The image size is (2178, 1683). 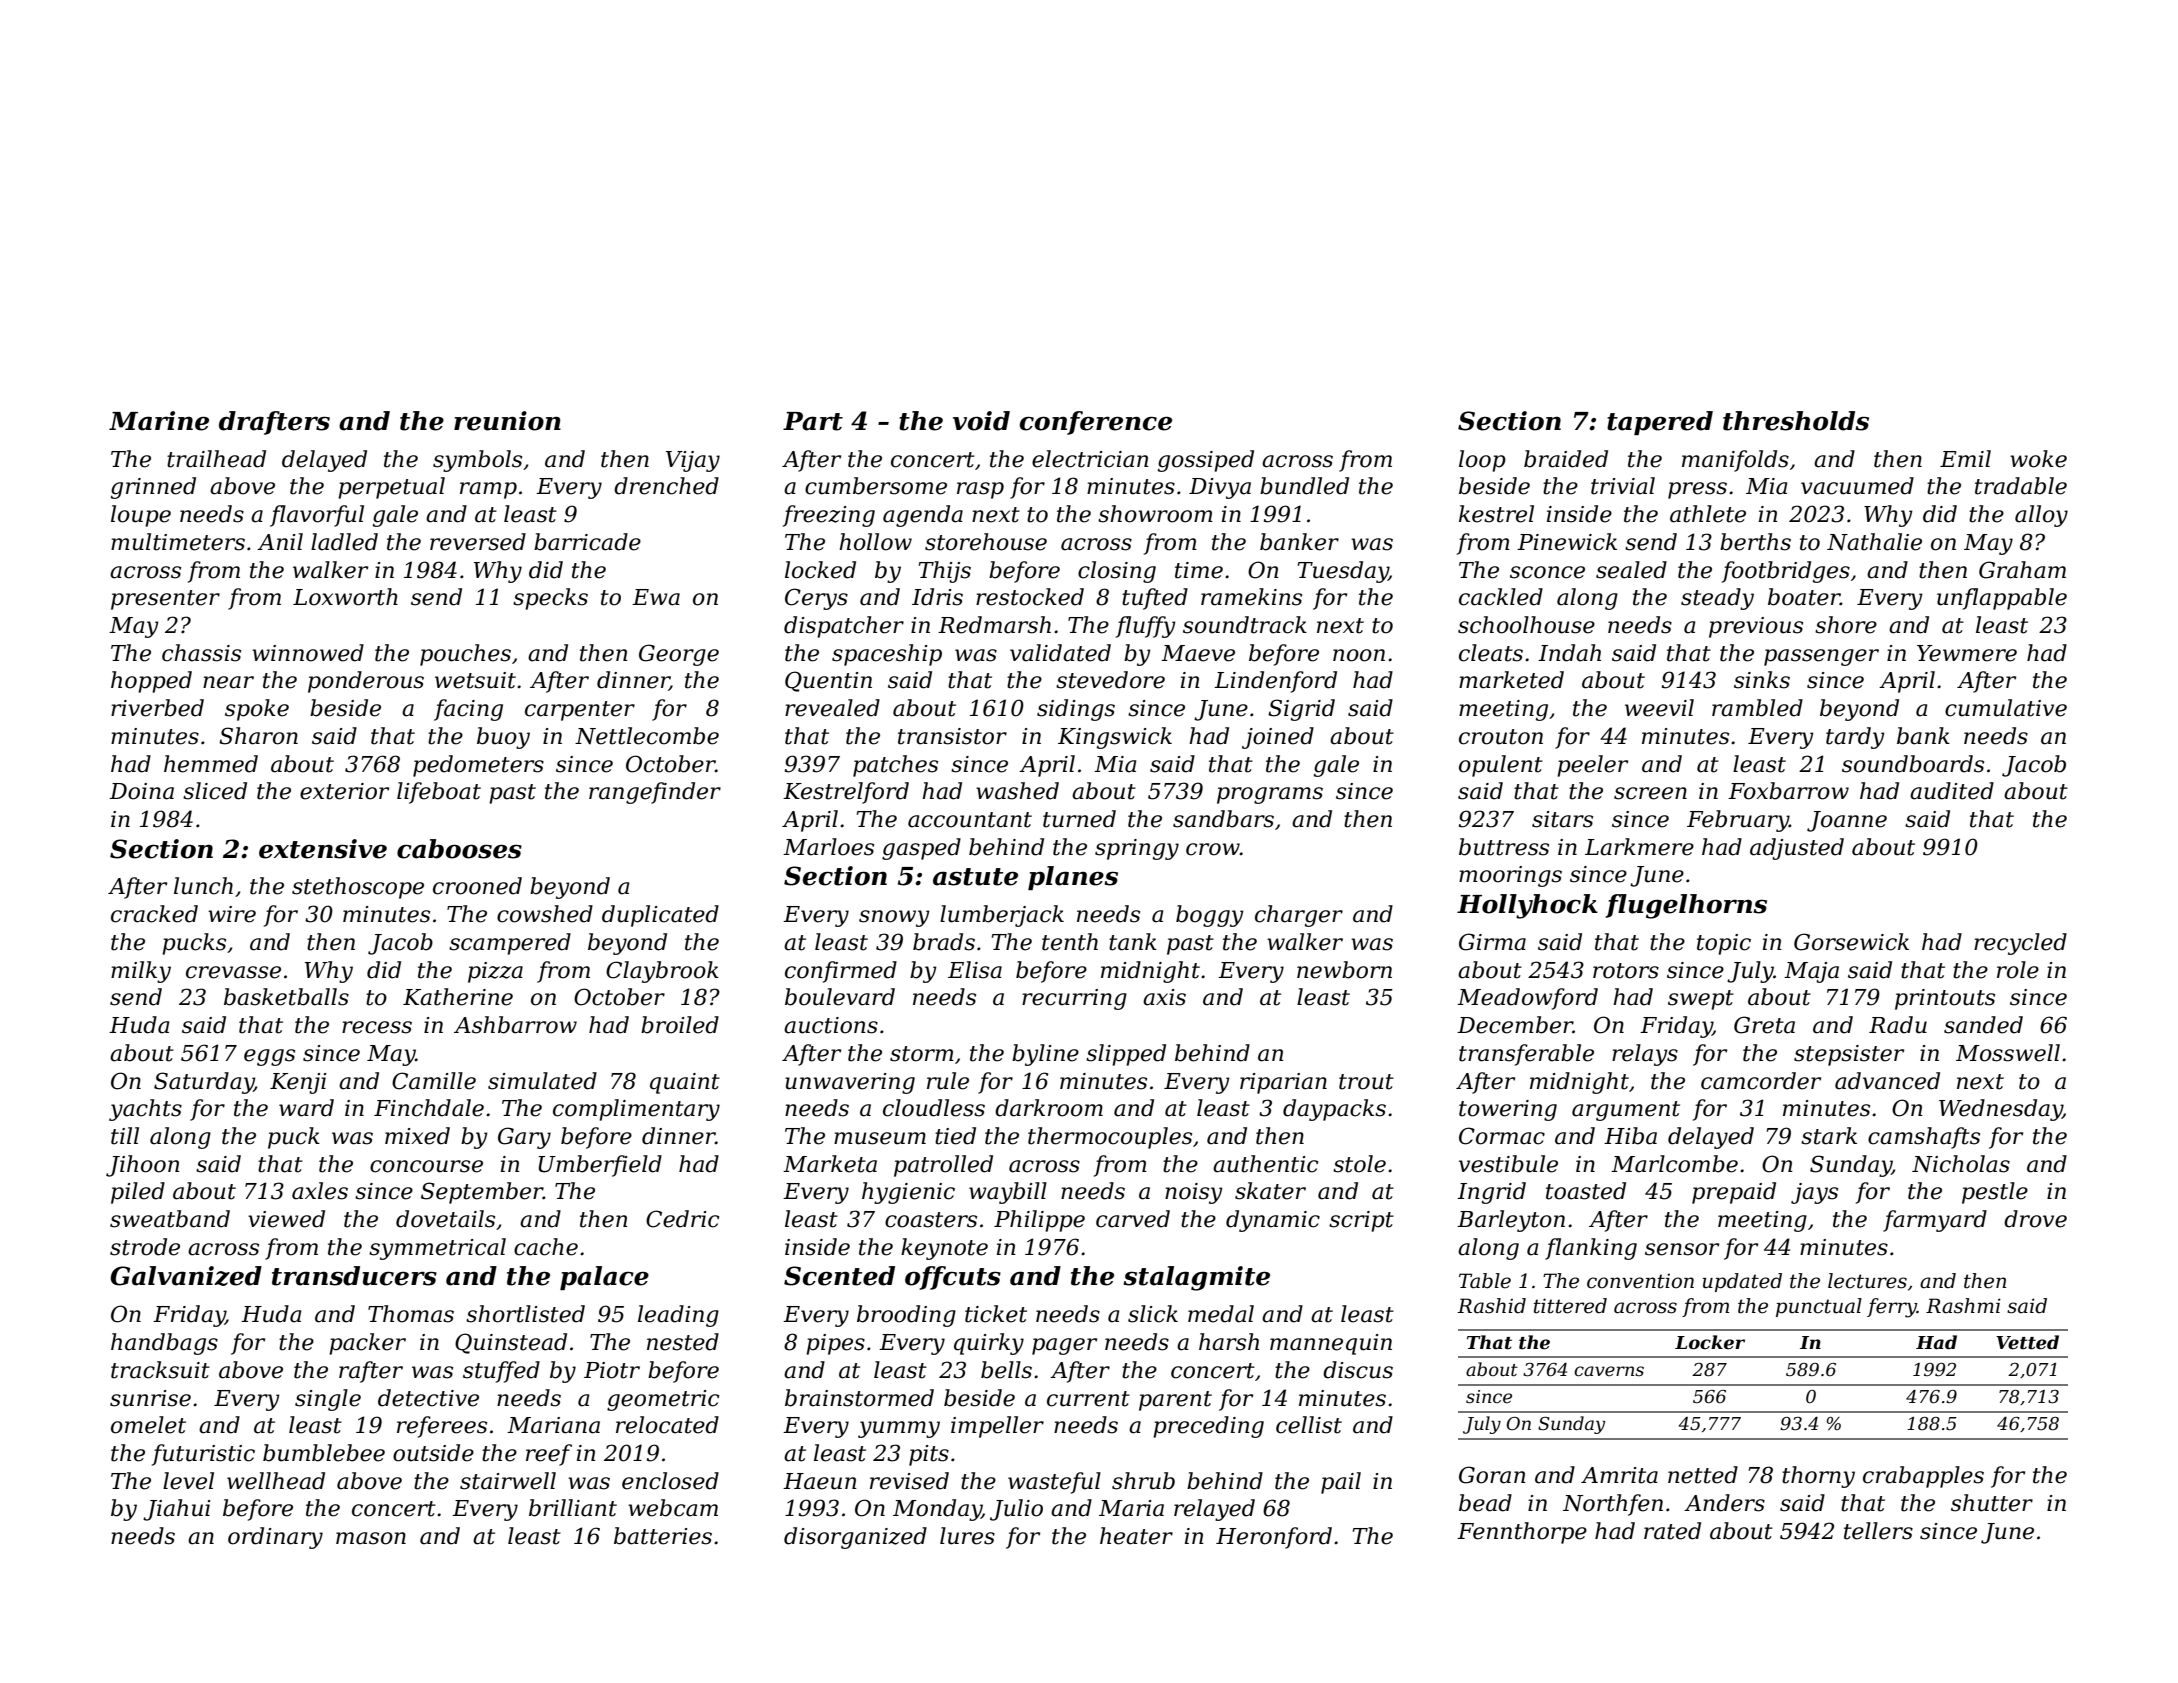 I want to click on Wednesday, so click(x=2001, y=1110).
